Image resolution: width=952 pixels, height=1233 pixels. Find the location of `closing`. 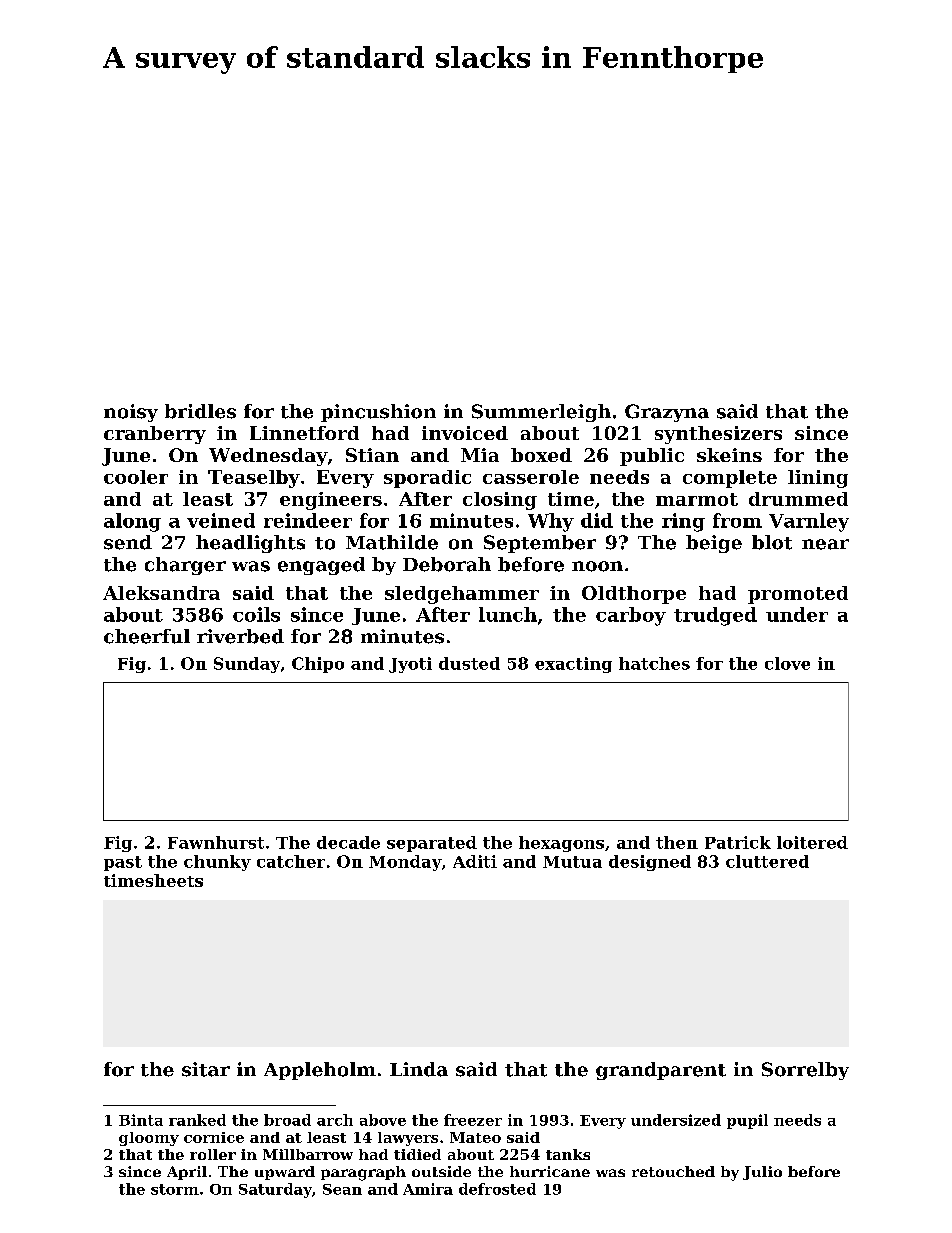

closing is located at coordinates (500, 501).
